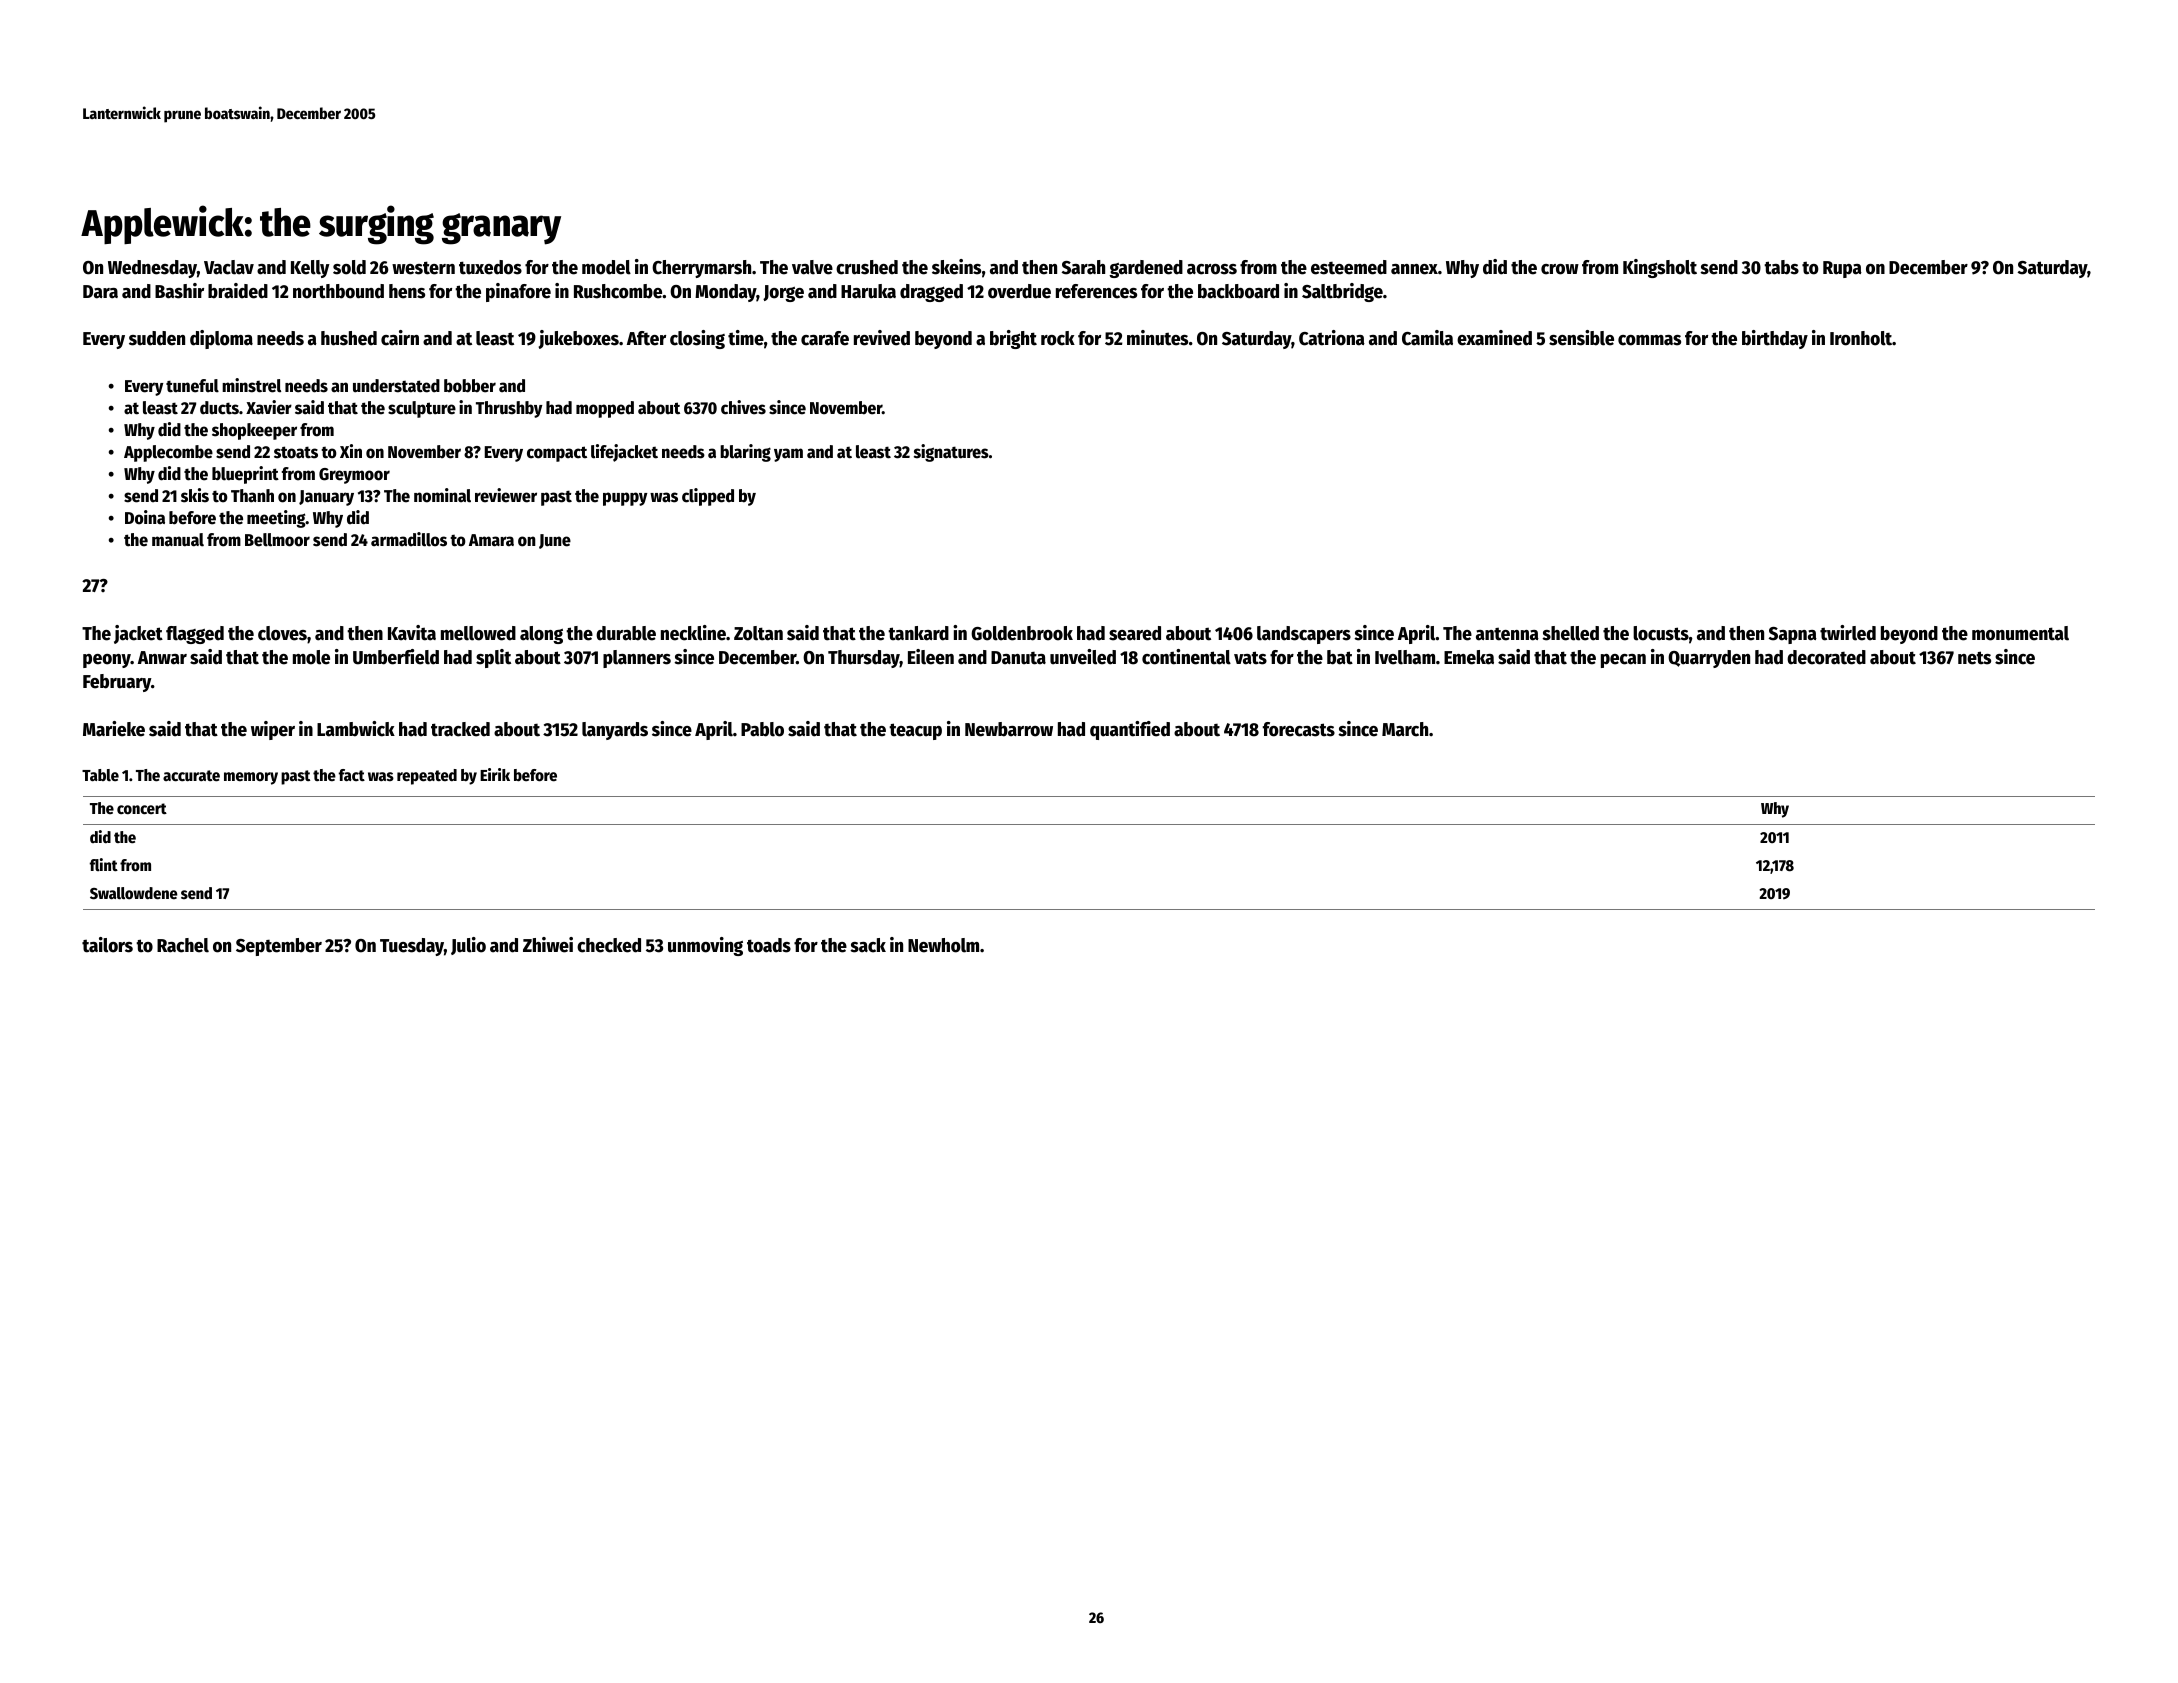 Image resolution: width=2178 pixels, height=1683 pixels. What do you see at coordinates (183, 945) in the screenshot?
I see `Rachel` at bounding box center [183, 945].
